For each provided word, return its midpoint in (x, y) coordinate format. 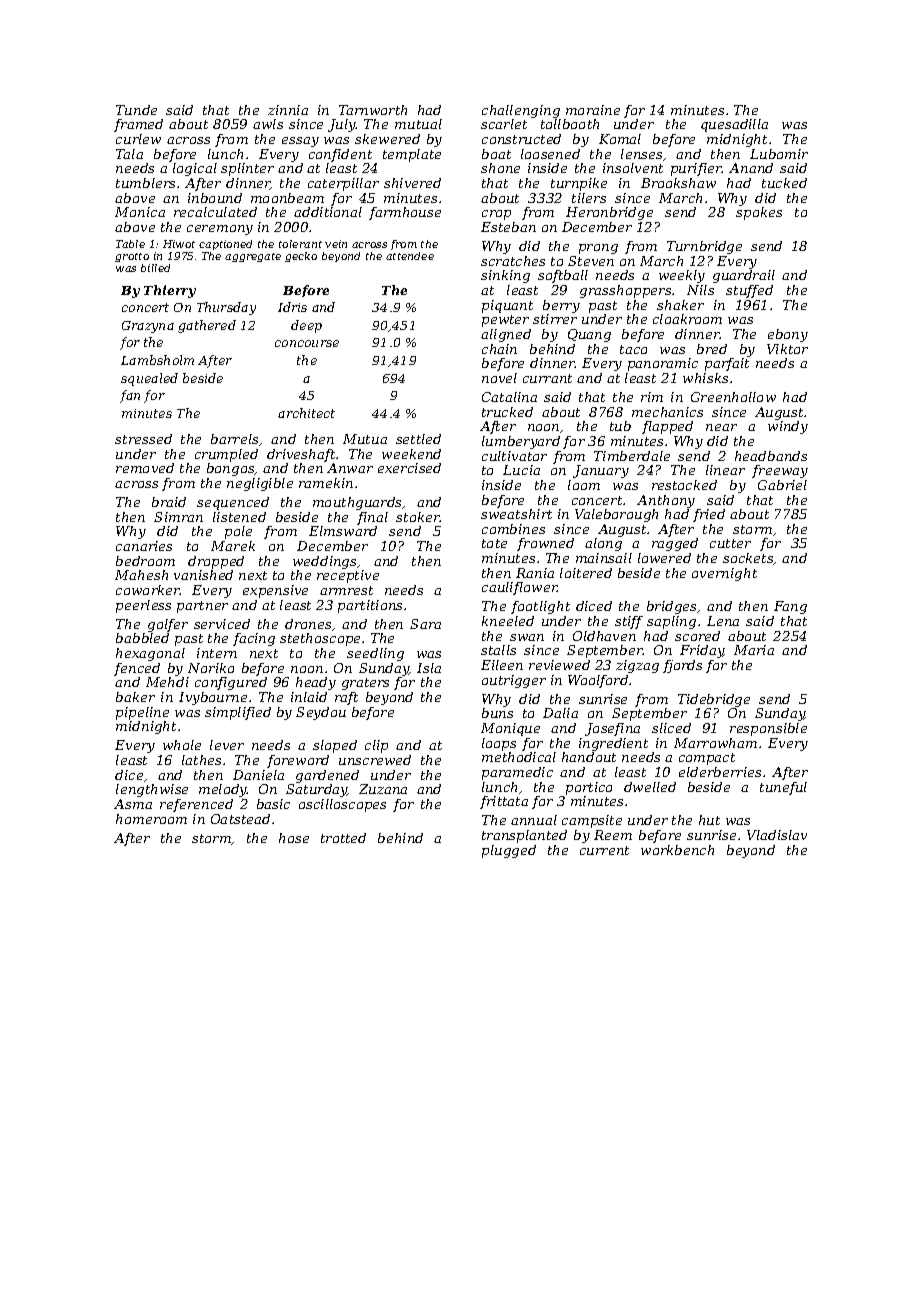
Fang (790, 607)
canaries (144, 546)
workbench (677, 850)
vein (336, 244)
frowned (545, 544)
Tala (129, 154)
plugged (509, 851)
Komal (620, 139)
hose (294, 838)
